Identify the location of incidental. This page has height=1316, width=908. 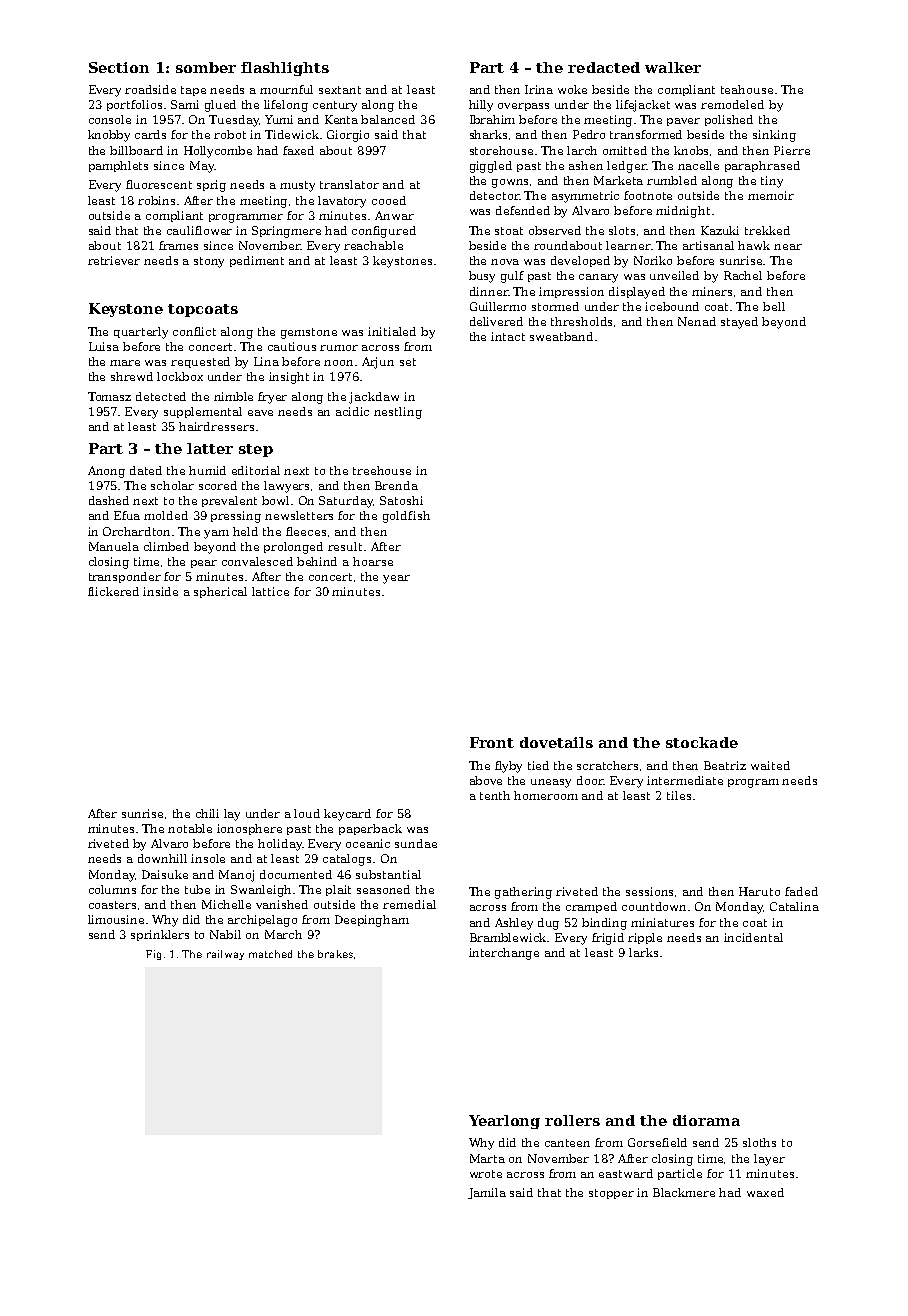
(753, 937).
